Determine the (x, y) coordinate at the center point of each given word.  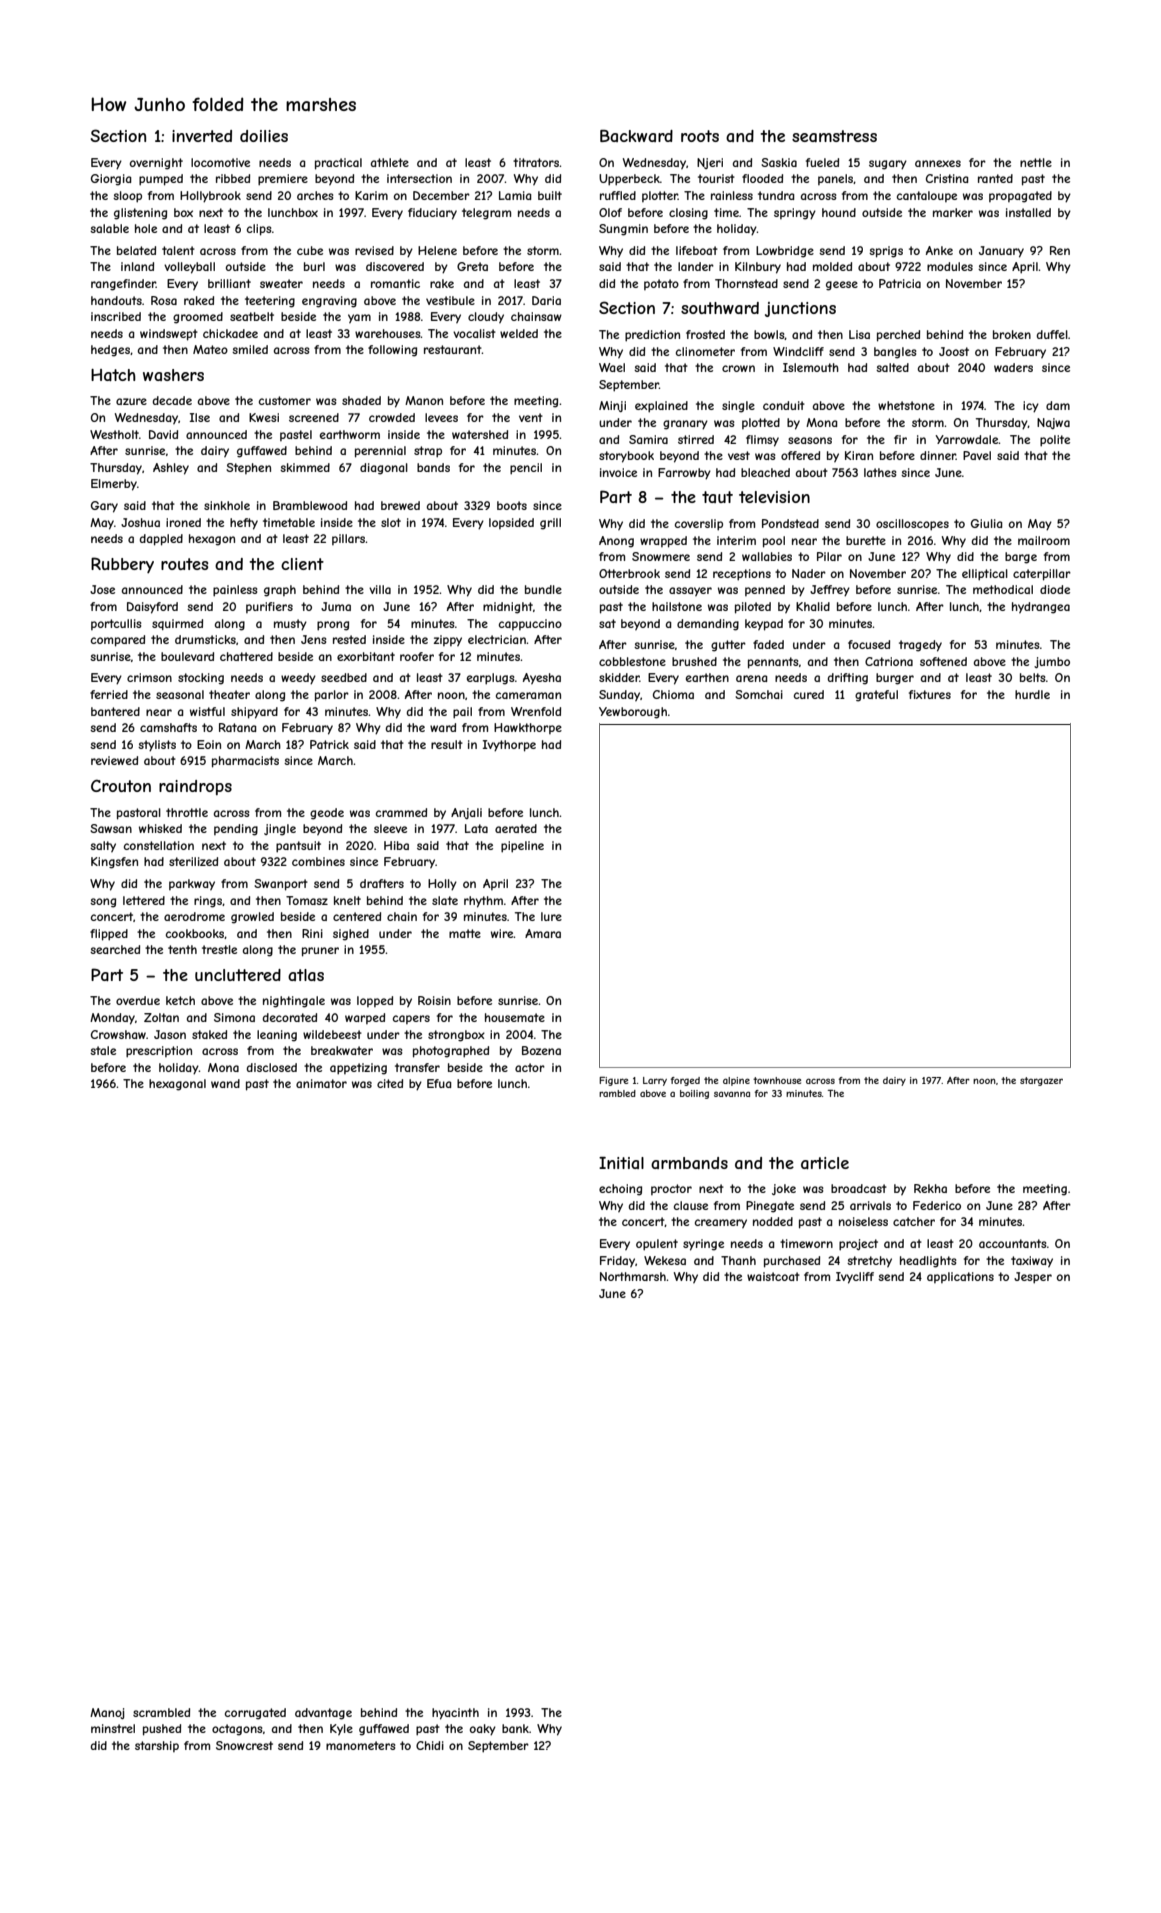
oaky (483, 1730)
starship (157, 1746)
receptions (742, 575)
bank (515, 1728)
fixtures (930, 694)
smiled (250, 349)
